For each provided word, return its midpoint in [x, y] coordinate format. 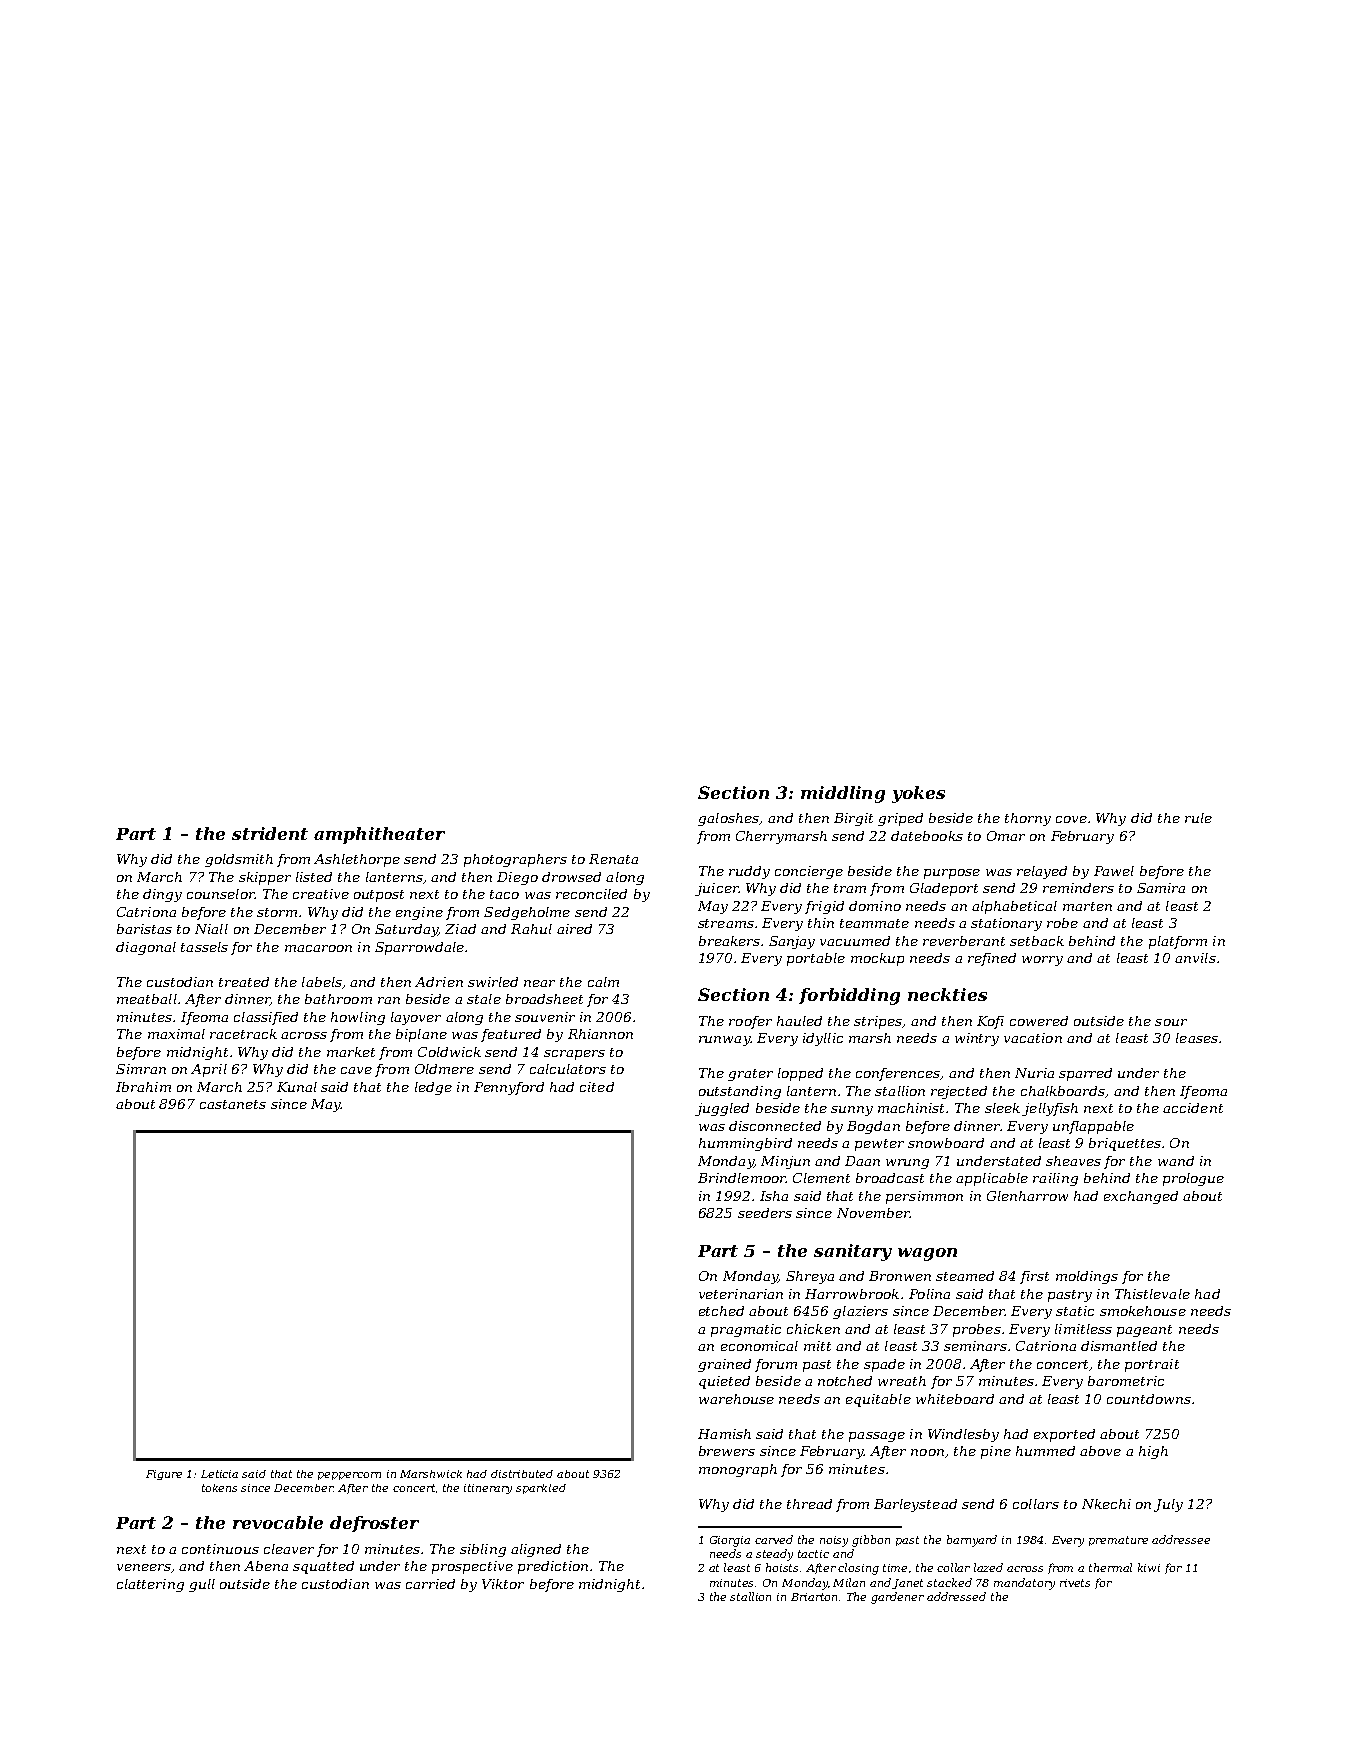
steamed [965, 1276]
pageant [1144, 1331]
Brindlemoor [742, 1178]
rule [1198, 818]
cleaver [289, 1549]
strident [270, 833]
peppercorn [349, 1476]
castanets [233, 1104]
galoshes [728, 819]
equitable [878, 1400]
